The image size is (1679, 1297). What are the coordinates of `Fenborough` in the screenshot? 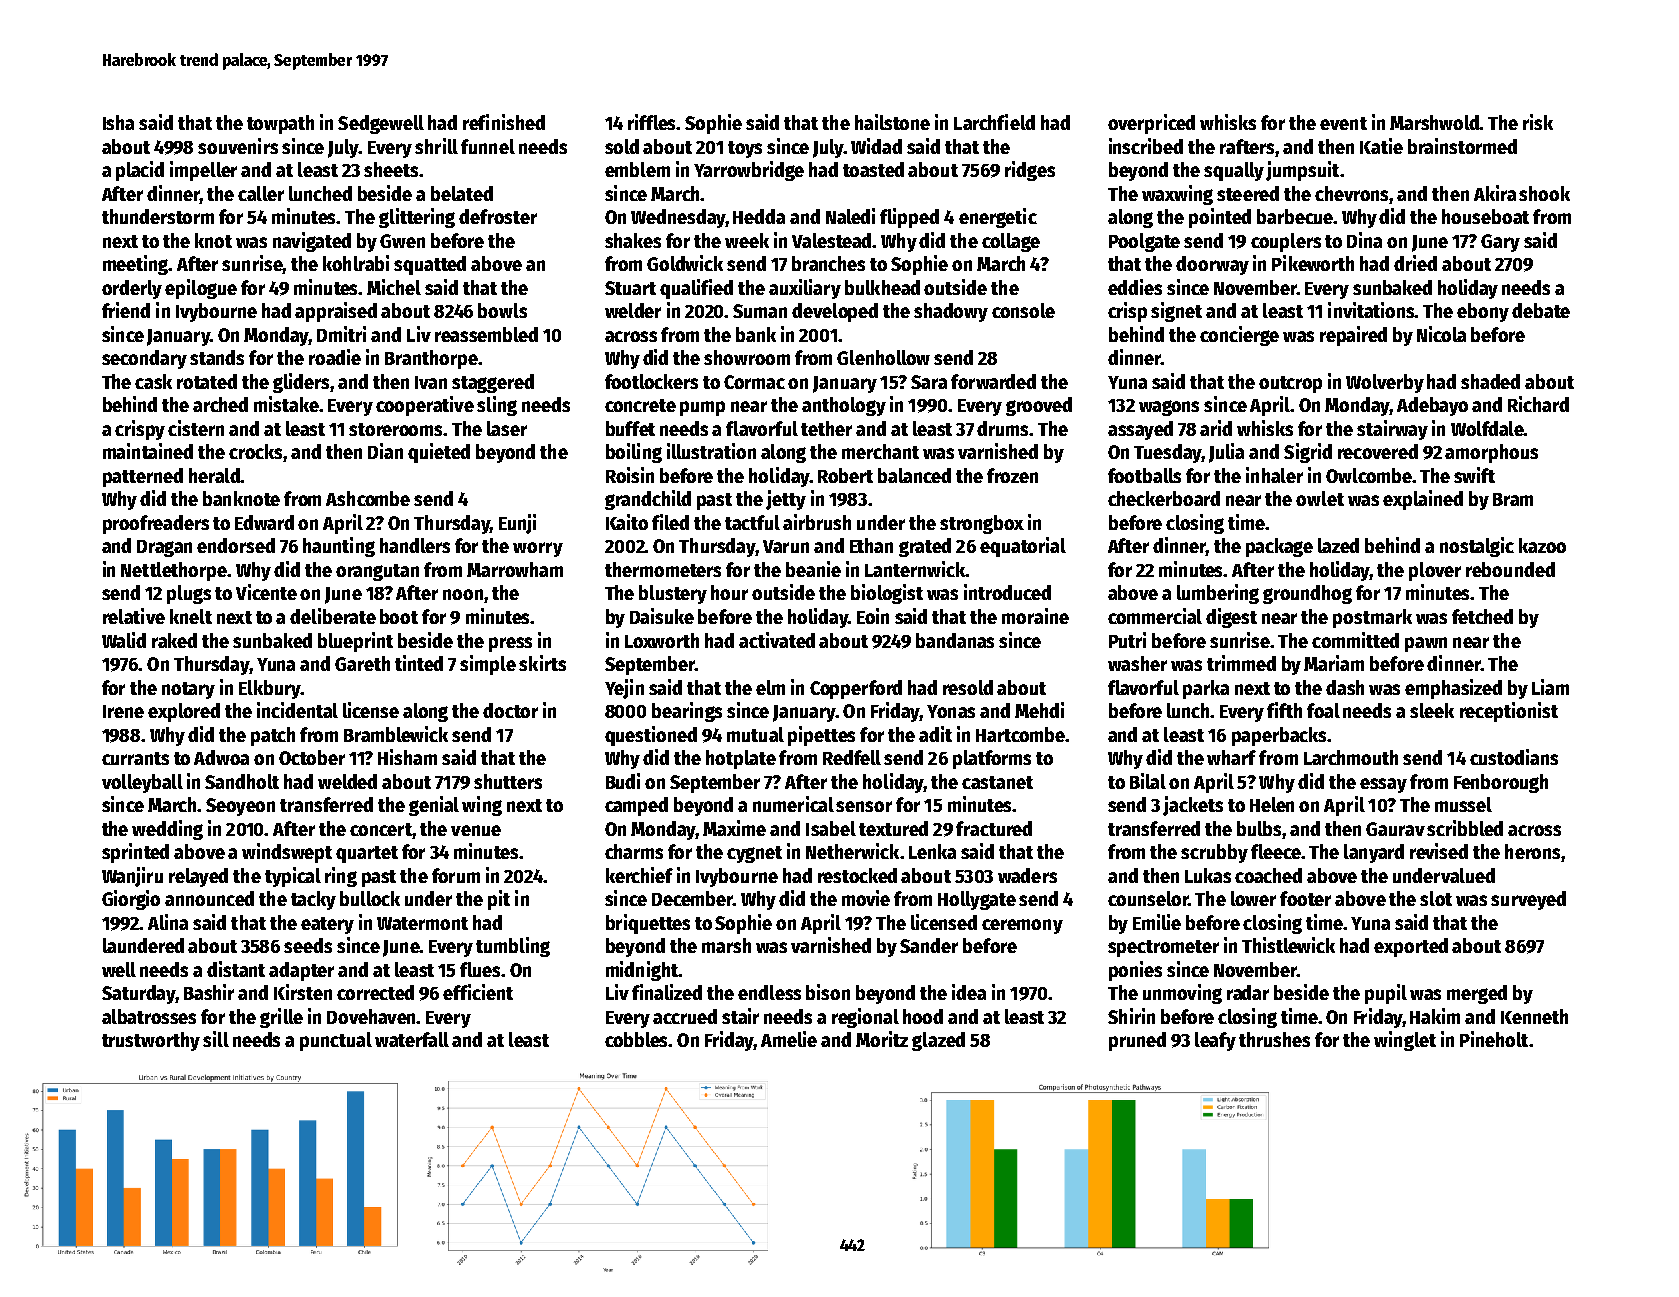 It's located at (1501, 783).
